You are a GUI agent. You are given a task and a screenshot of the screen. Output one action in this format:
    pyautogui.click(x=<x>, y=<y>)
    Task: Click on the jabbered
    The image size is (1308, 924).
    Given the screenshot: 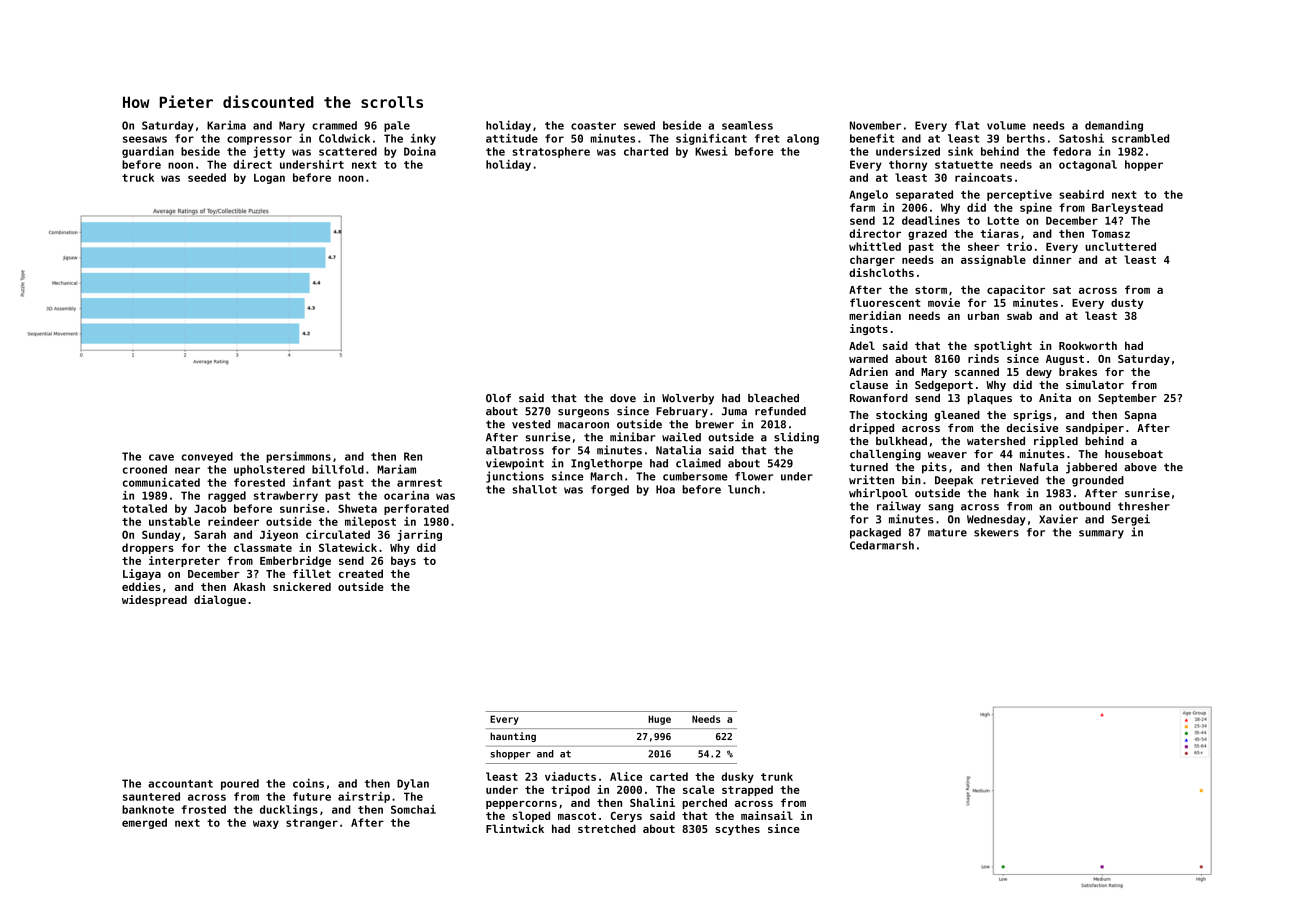 What is the action you would take?
    pyautogui.click(x=1091, y=468)
